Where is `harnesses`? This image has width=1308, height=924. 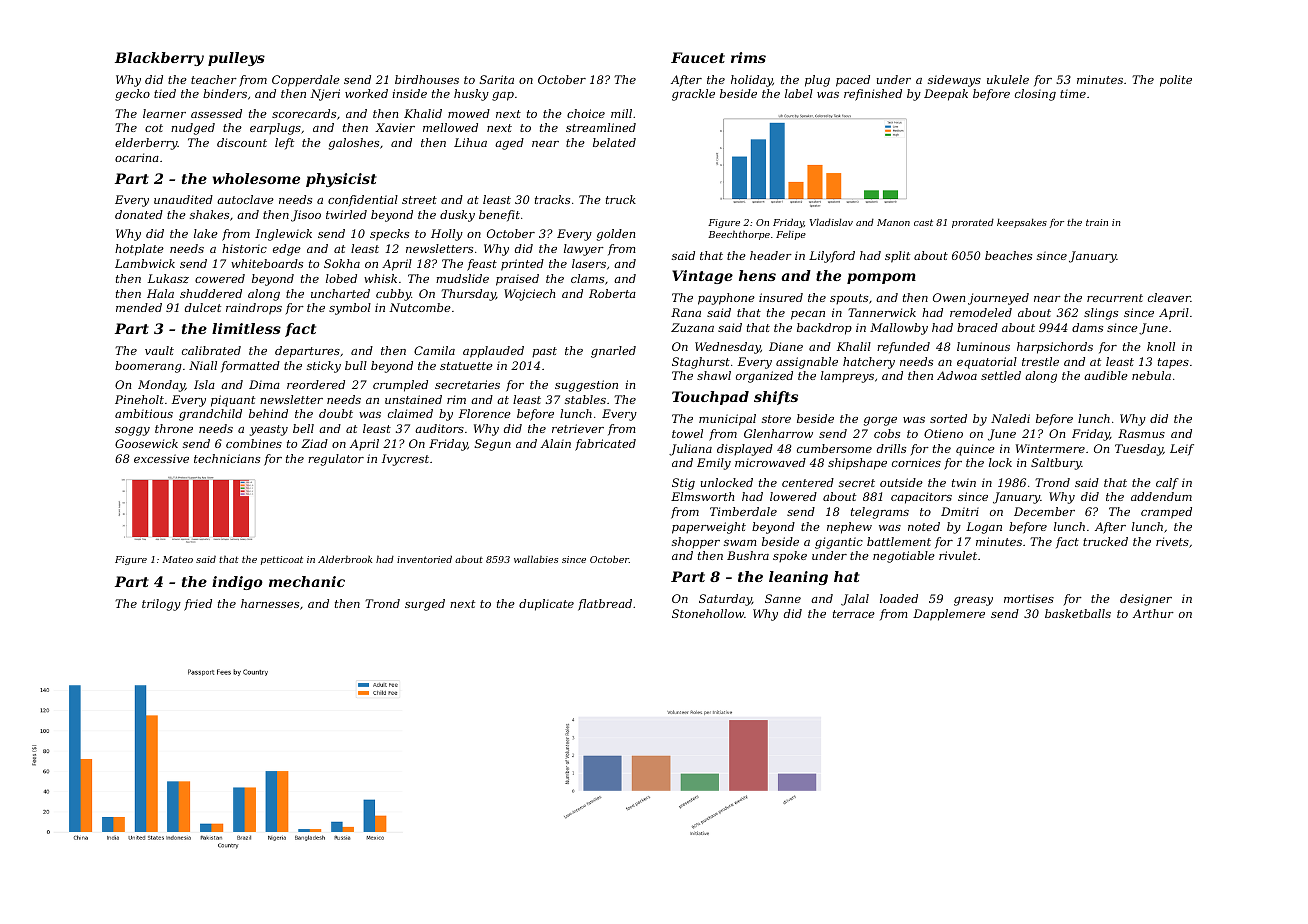 harnesses is located at coordinates (270, 603).
